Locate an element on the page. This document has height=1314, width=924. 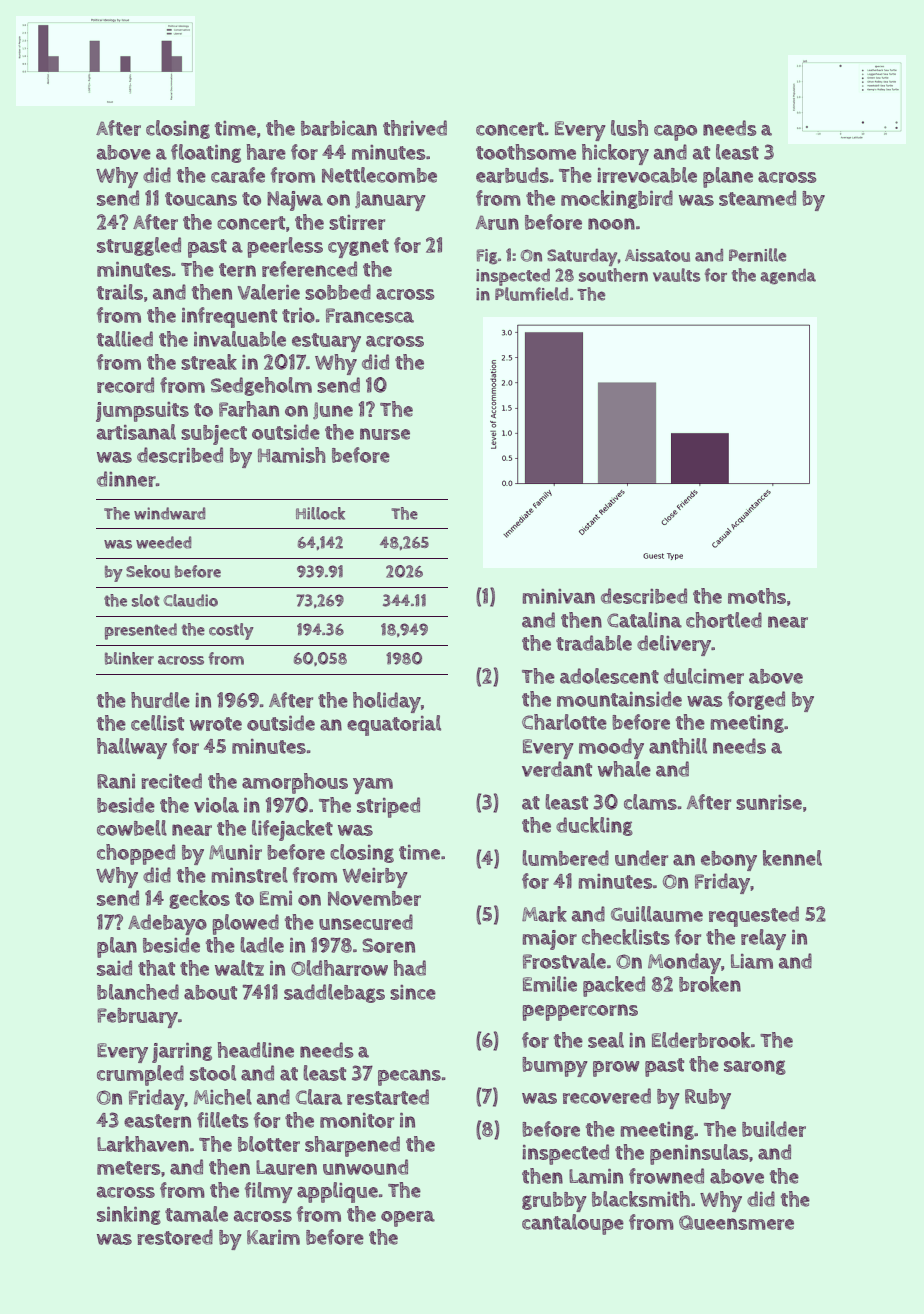
thrived is located at coordinates (415, 128).
